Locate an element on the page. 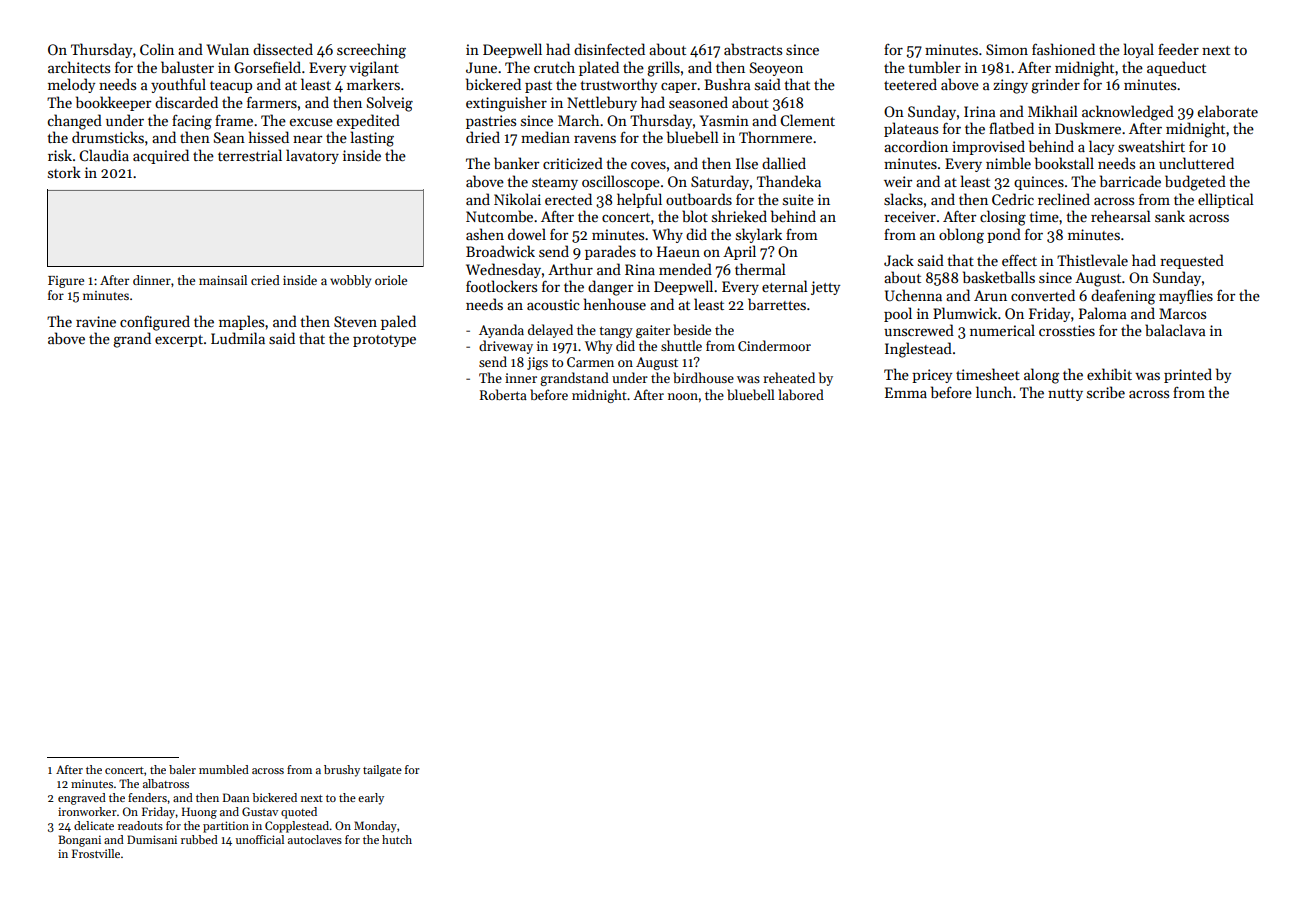  Roberta is located at coordinates (503, 394).
